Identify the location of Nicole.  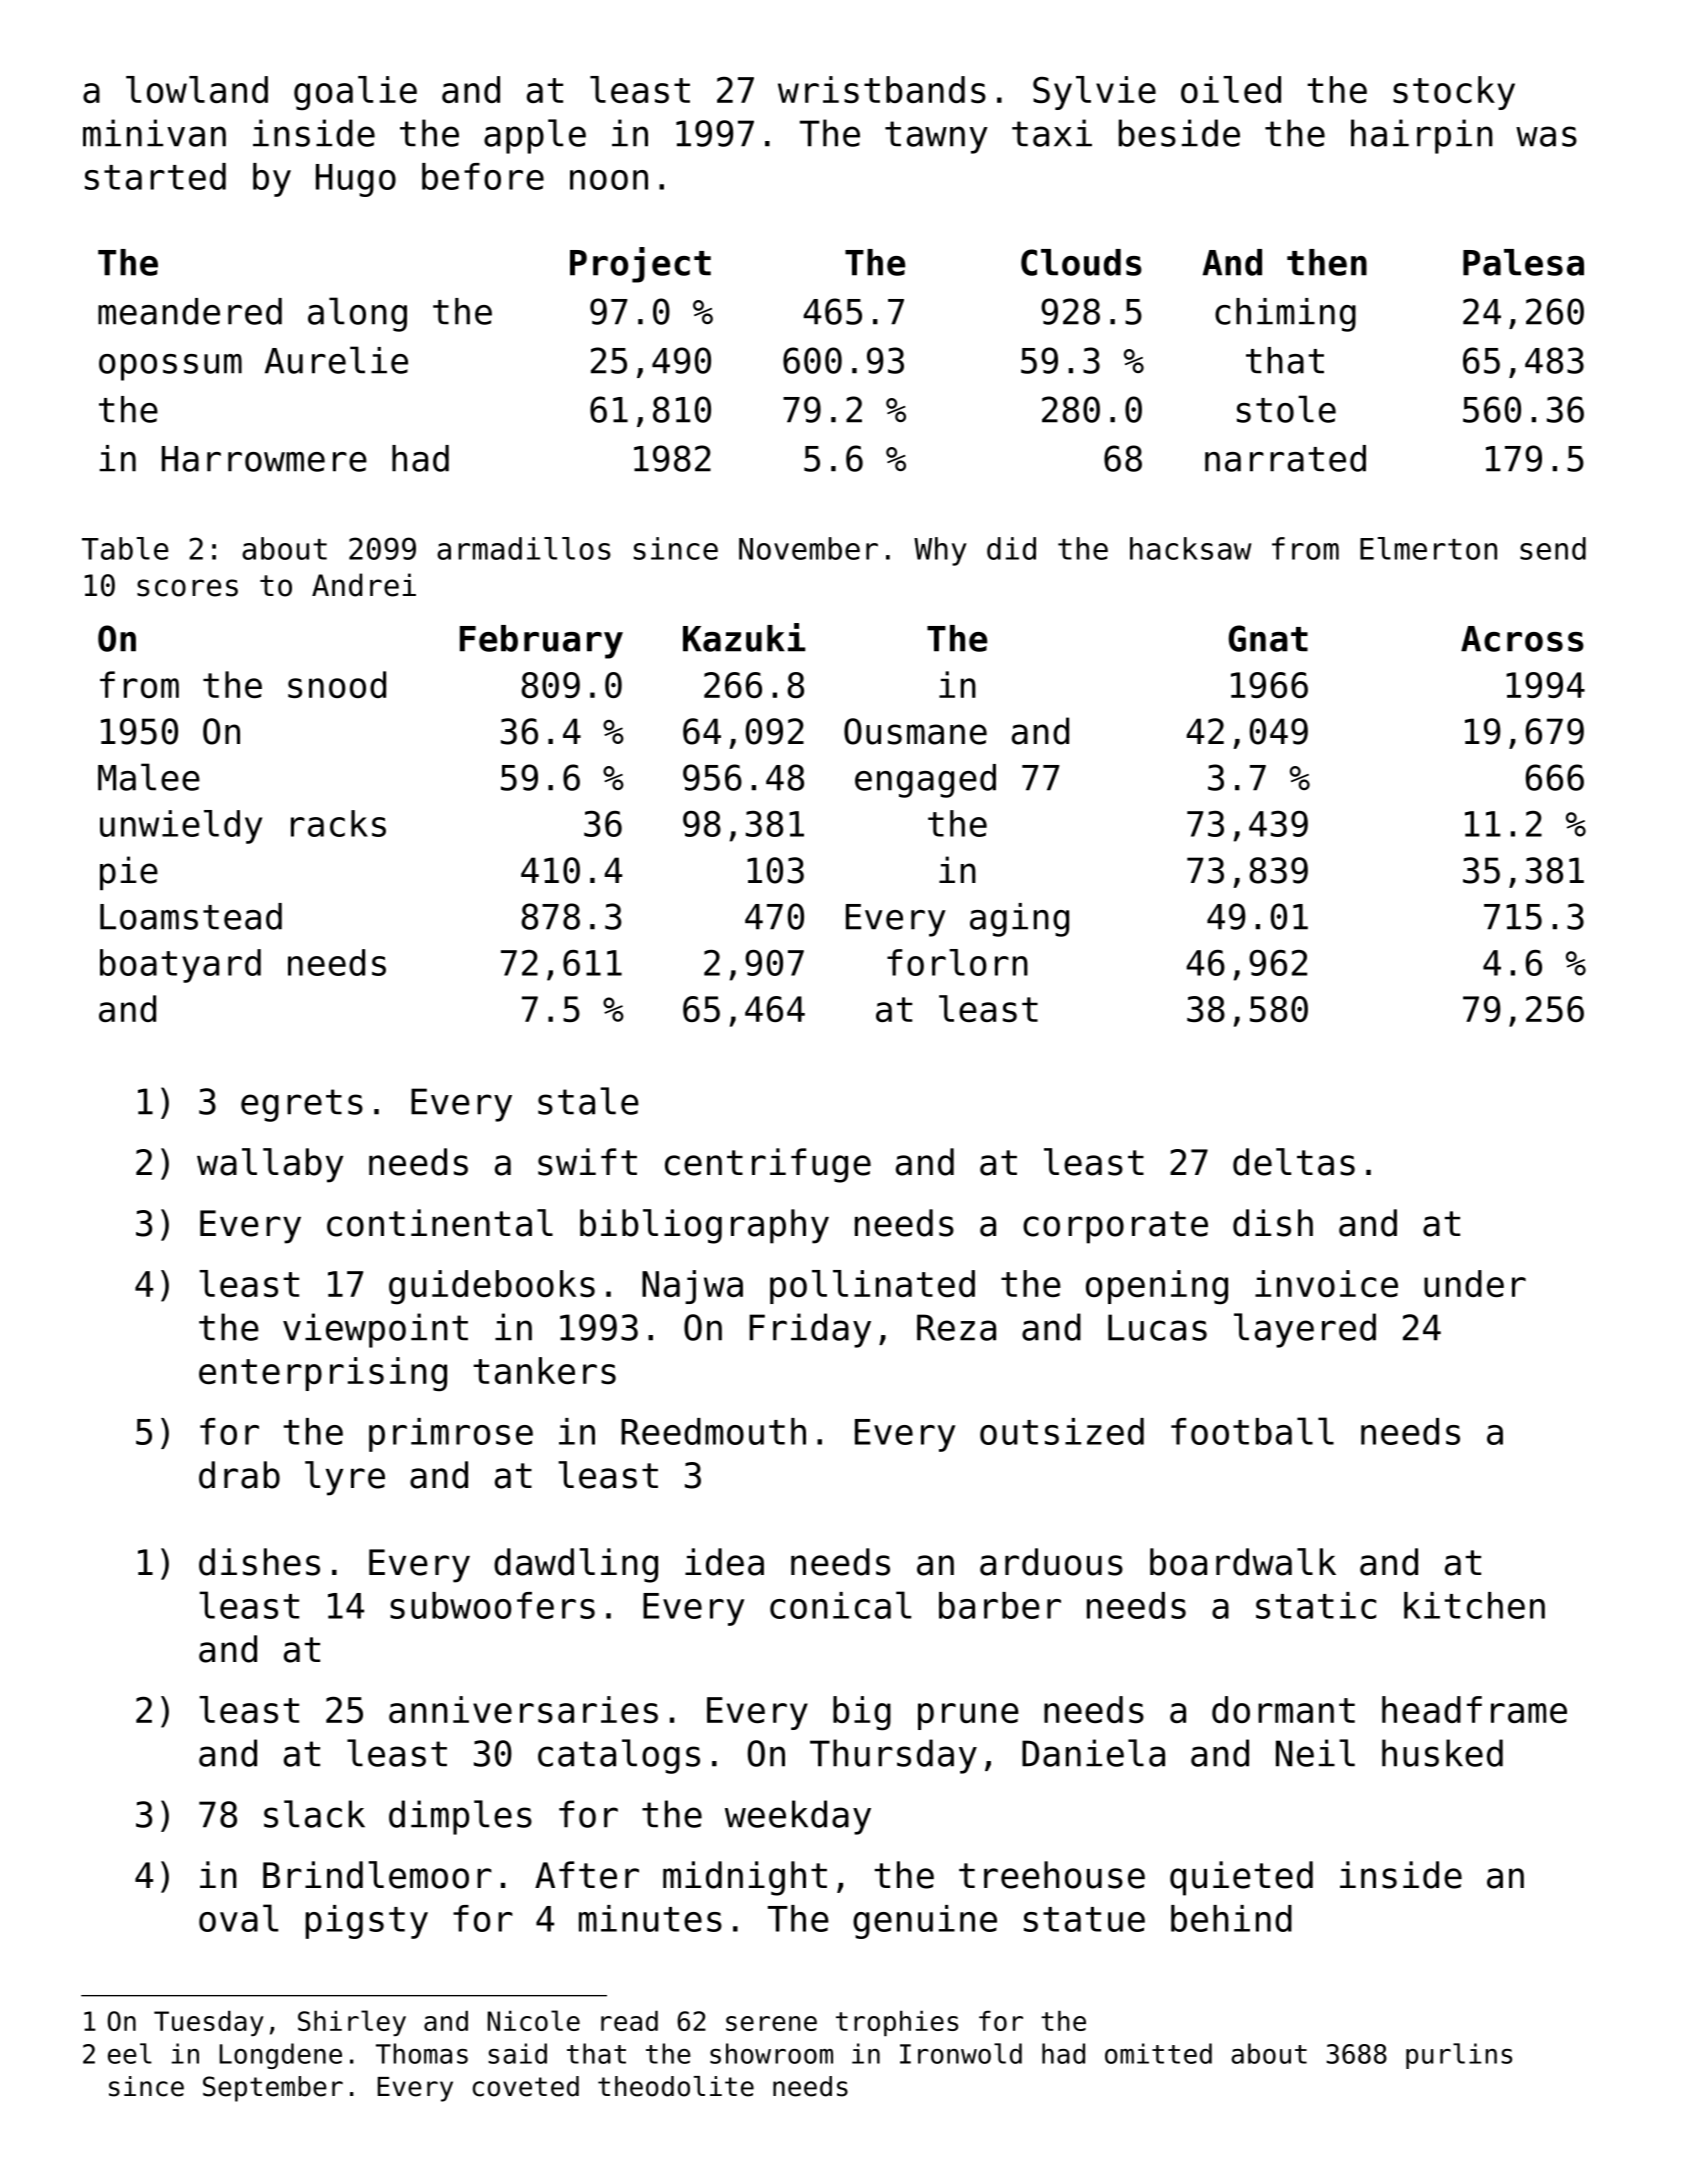
(534, 2020).
